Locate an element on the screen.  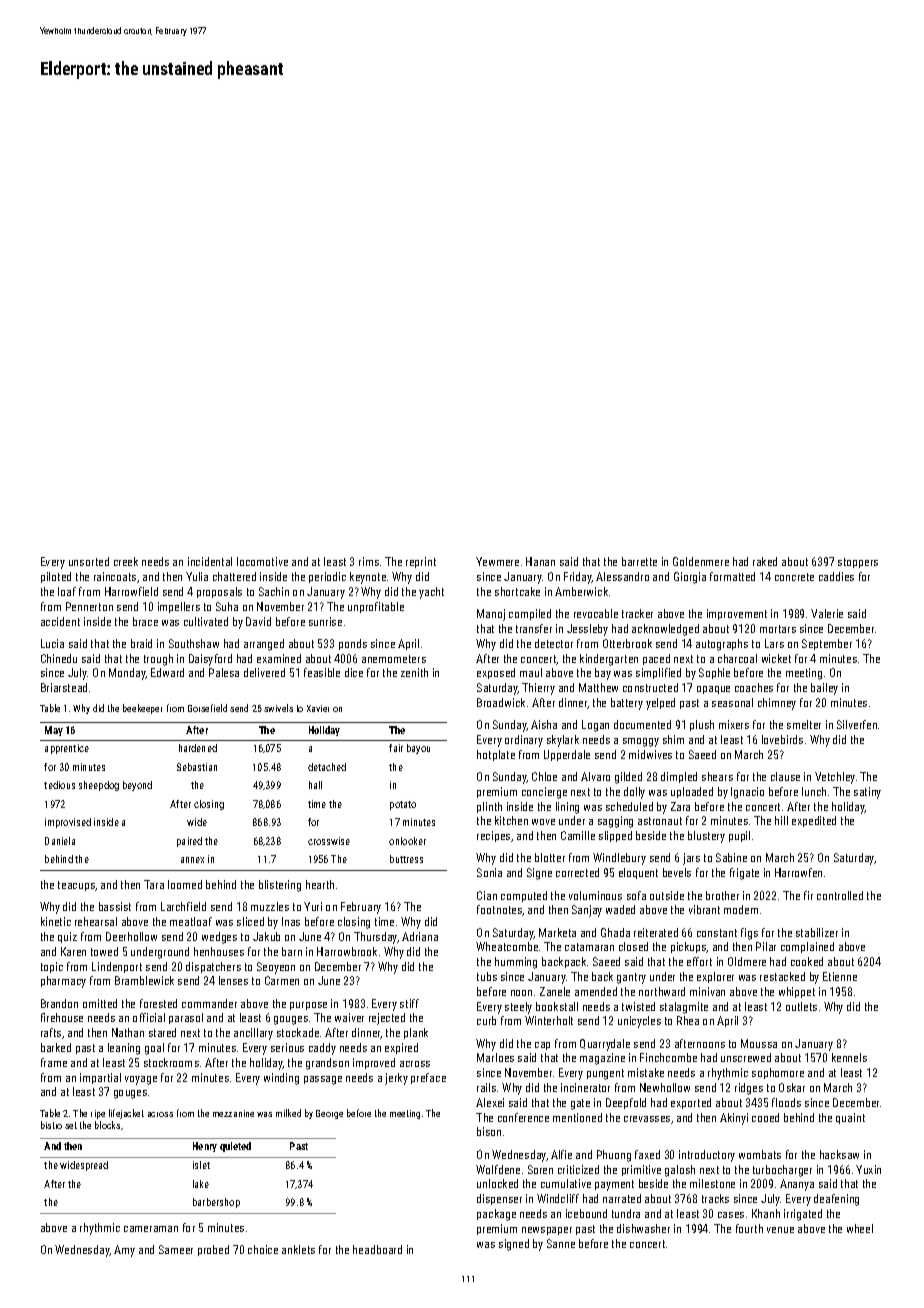
kindergarten is located at coordinates (609, 660).
